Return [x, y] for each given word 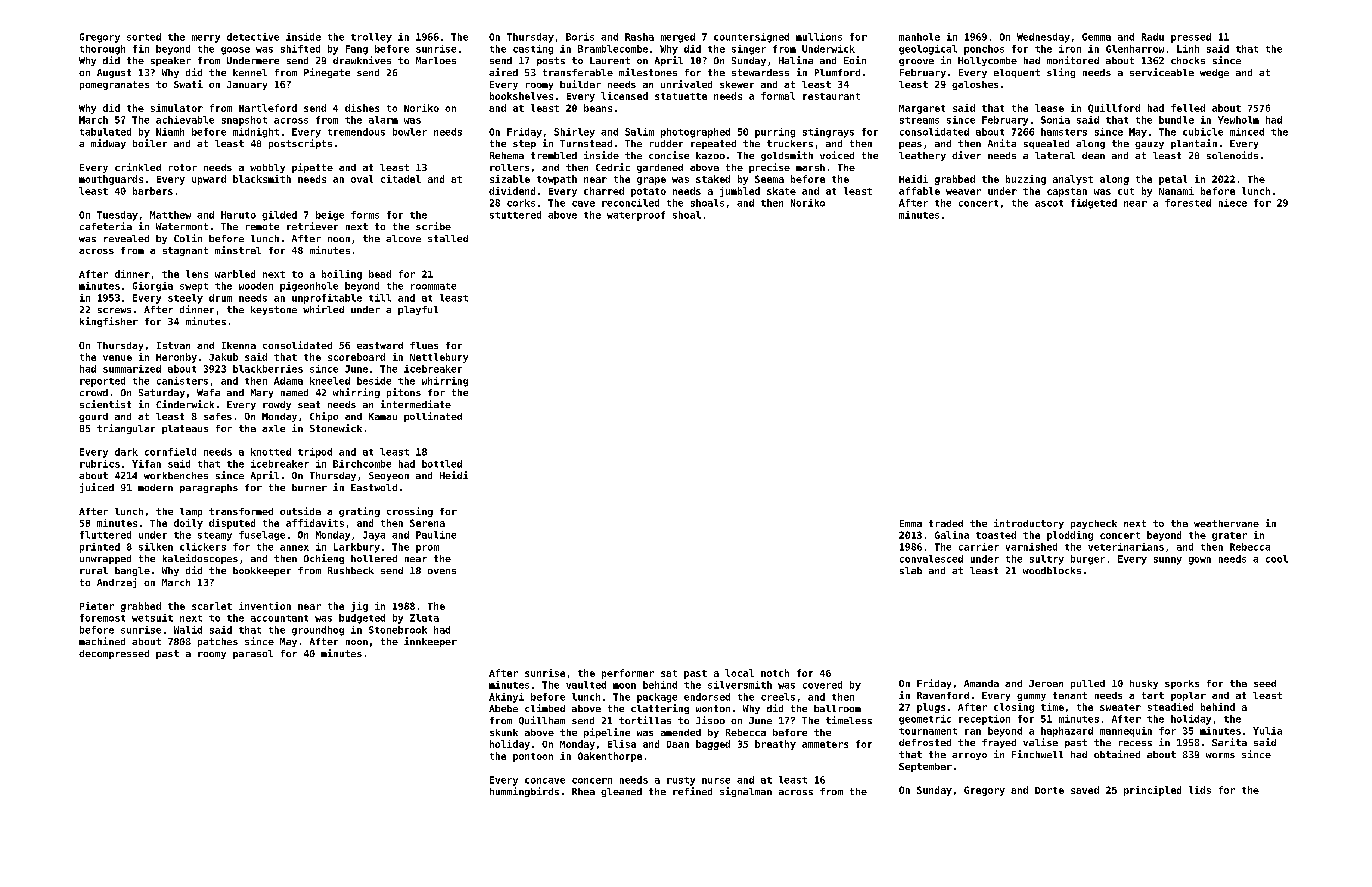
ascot [1049, 203]
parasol [253, 654]
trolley [371, 38]
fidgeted [1094, 204]
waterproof [636, 216]
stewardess [760, 72]
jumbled [740, 192]
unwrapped [105, 559]
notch [775, 673]
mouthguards [111, 180]
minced [1247, 132]
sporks [1182, 684]
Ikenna [239, 345]
